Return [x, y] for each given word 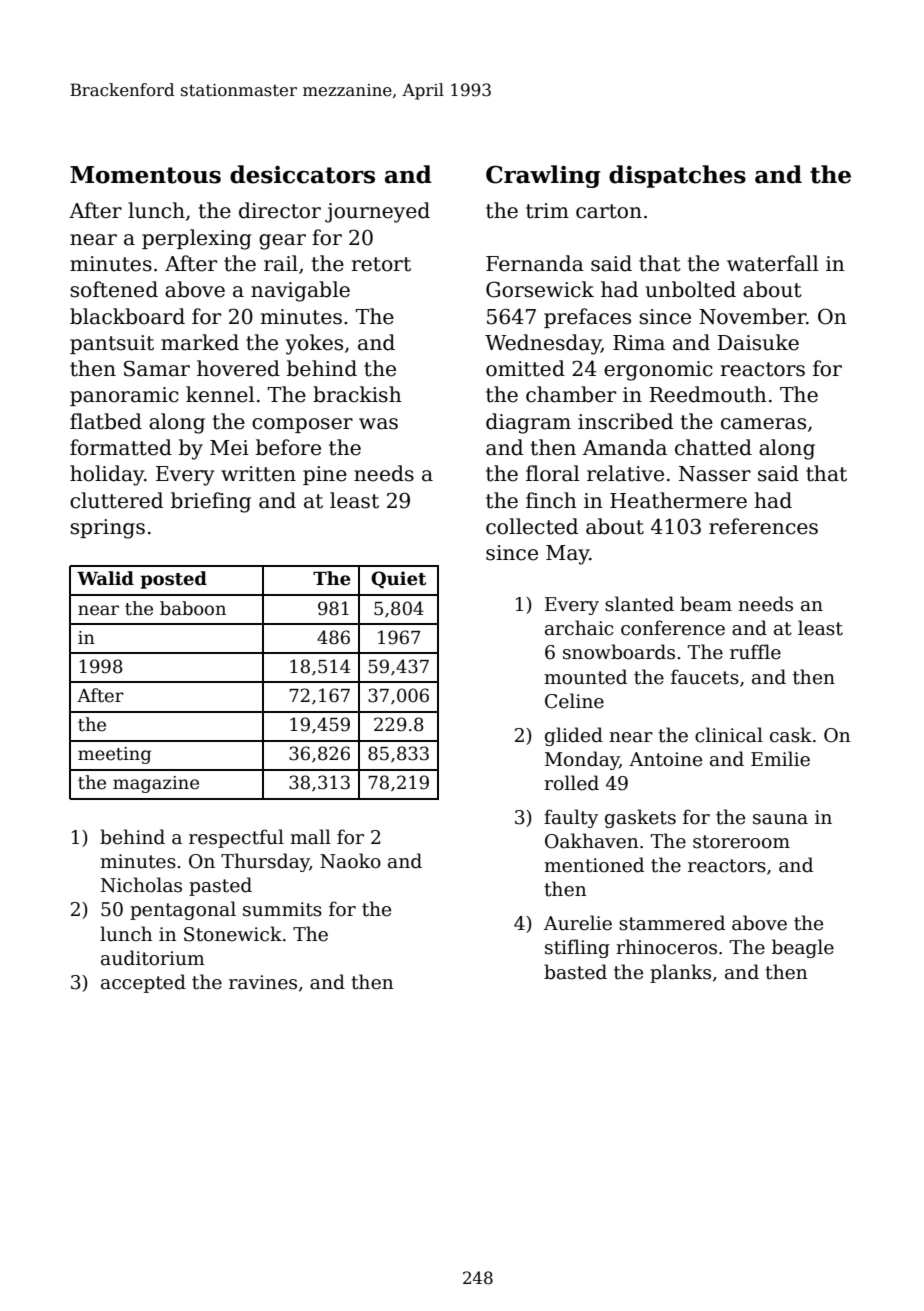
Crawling [543, 176]
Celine [574, 701]
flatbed [106, 421]
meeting [114, 755]
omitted [525, 368]
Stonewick [233, 934]
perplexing [196, 239]
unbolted [690, 289]
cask [791, 735]
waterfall [773, 263]
